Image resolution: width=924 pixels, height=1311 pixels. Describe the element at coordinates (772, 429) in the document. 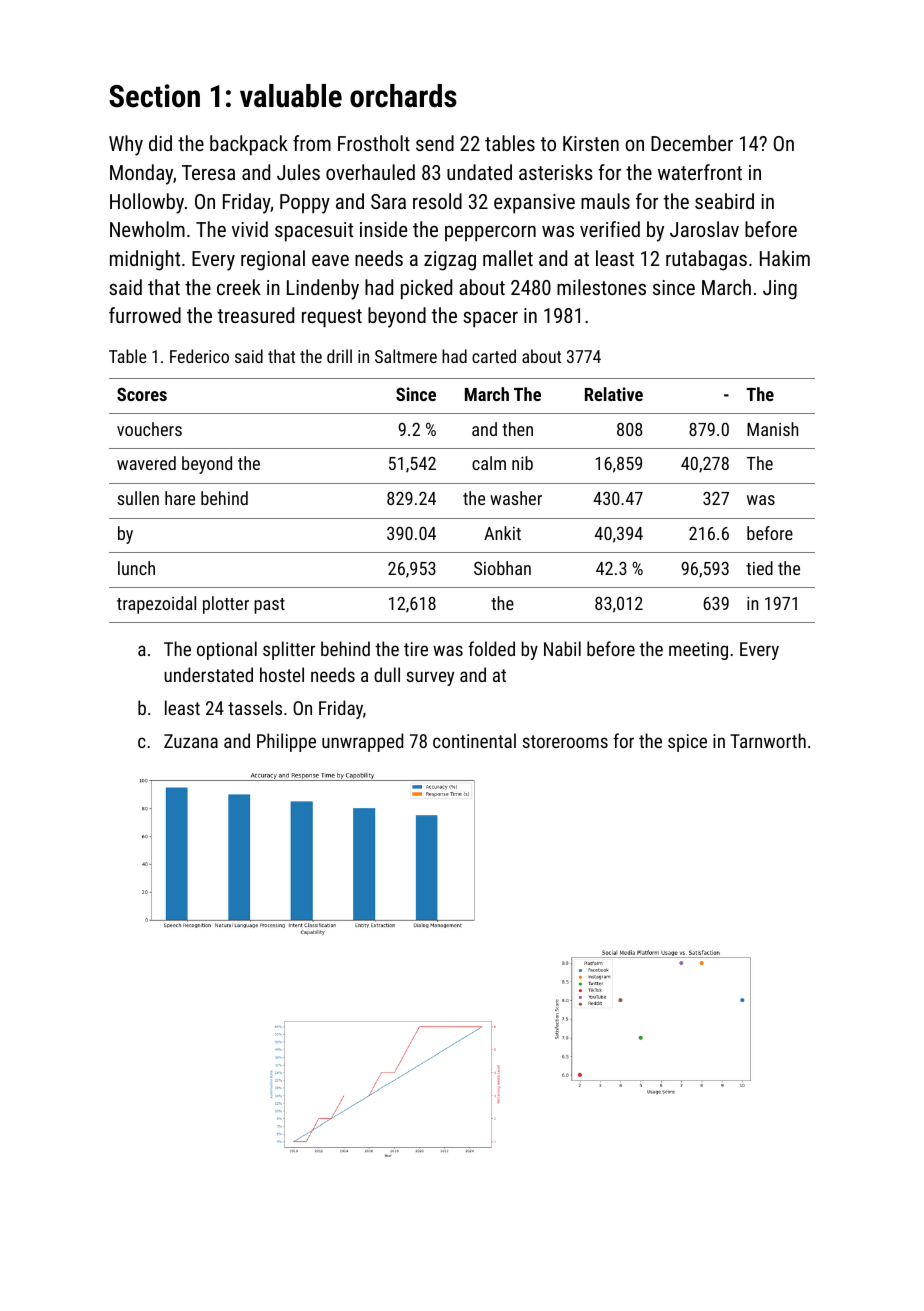

I see `Manish` at that location.
